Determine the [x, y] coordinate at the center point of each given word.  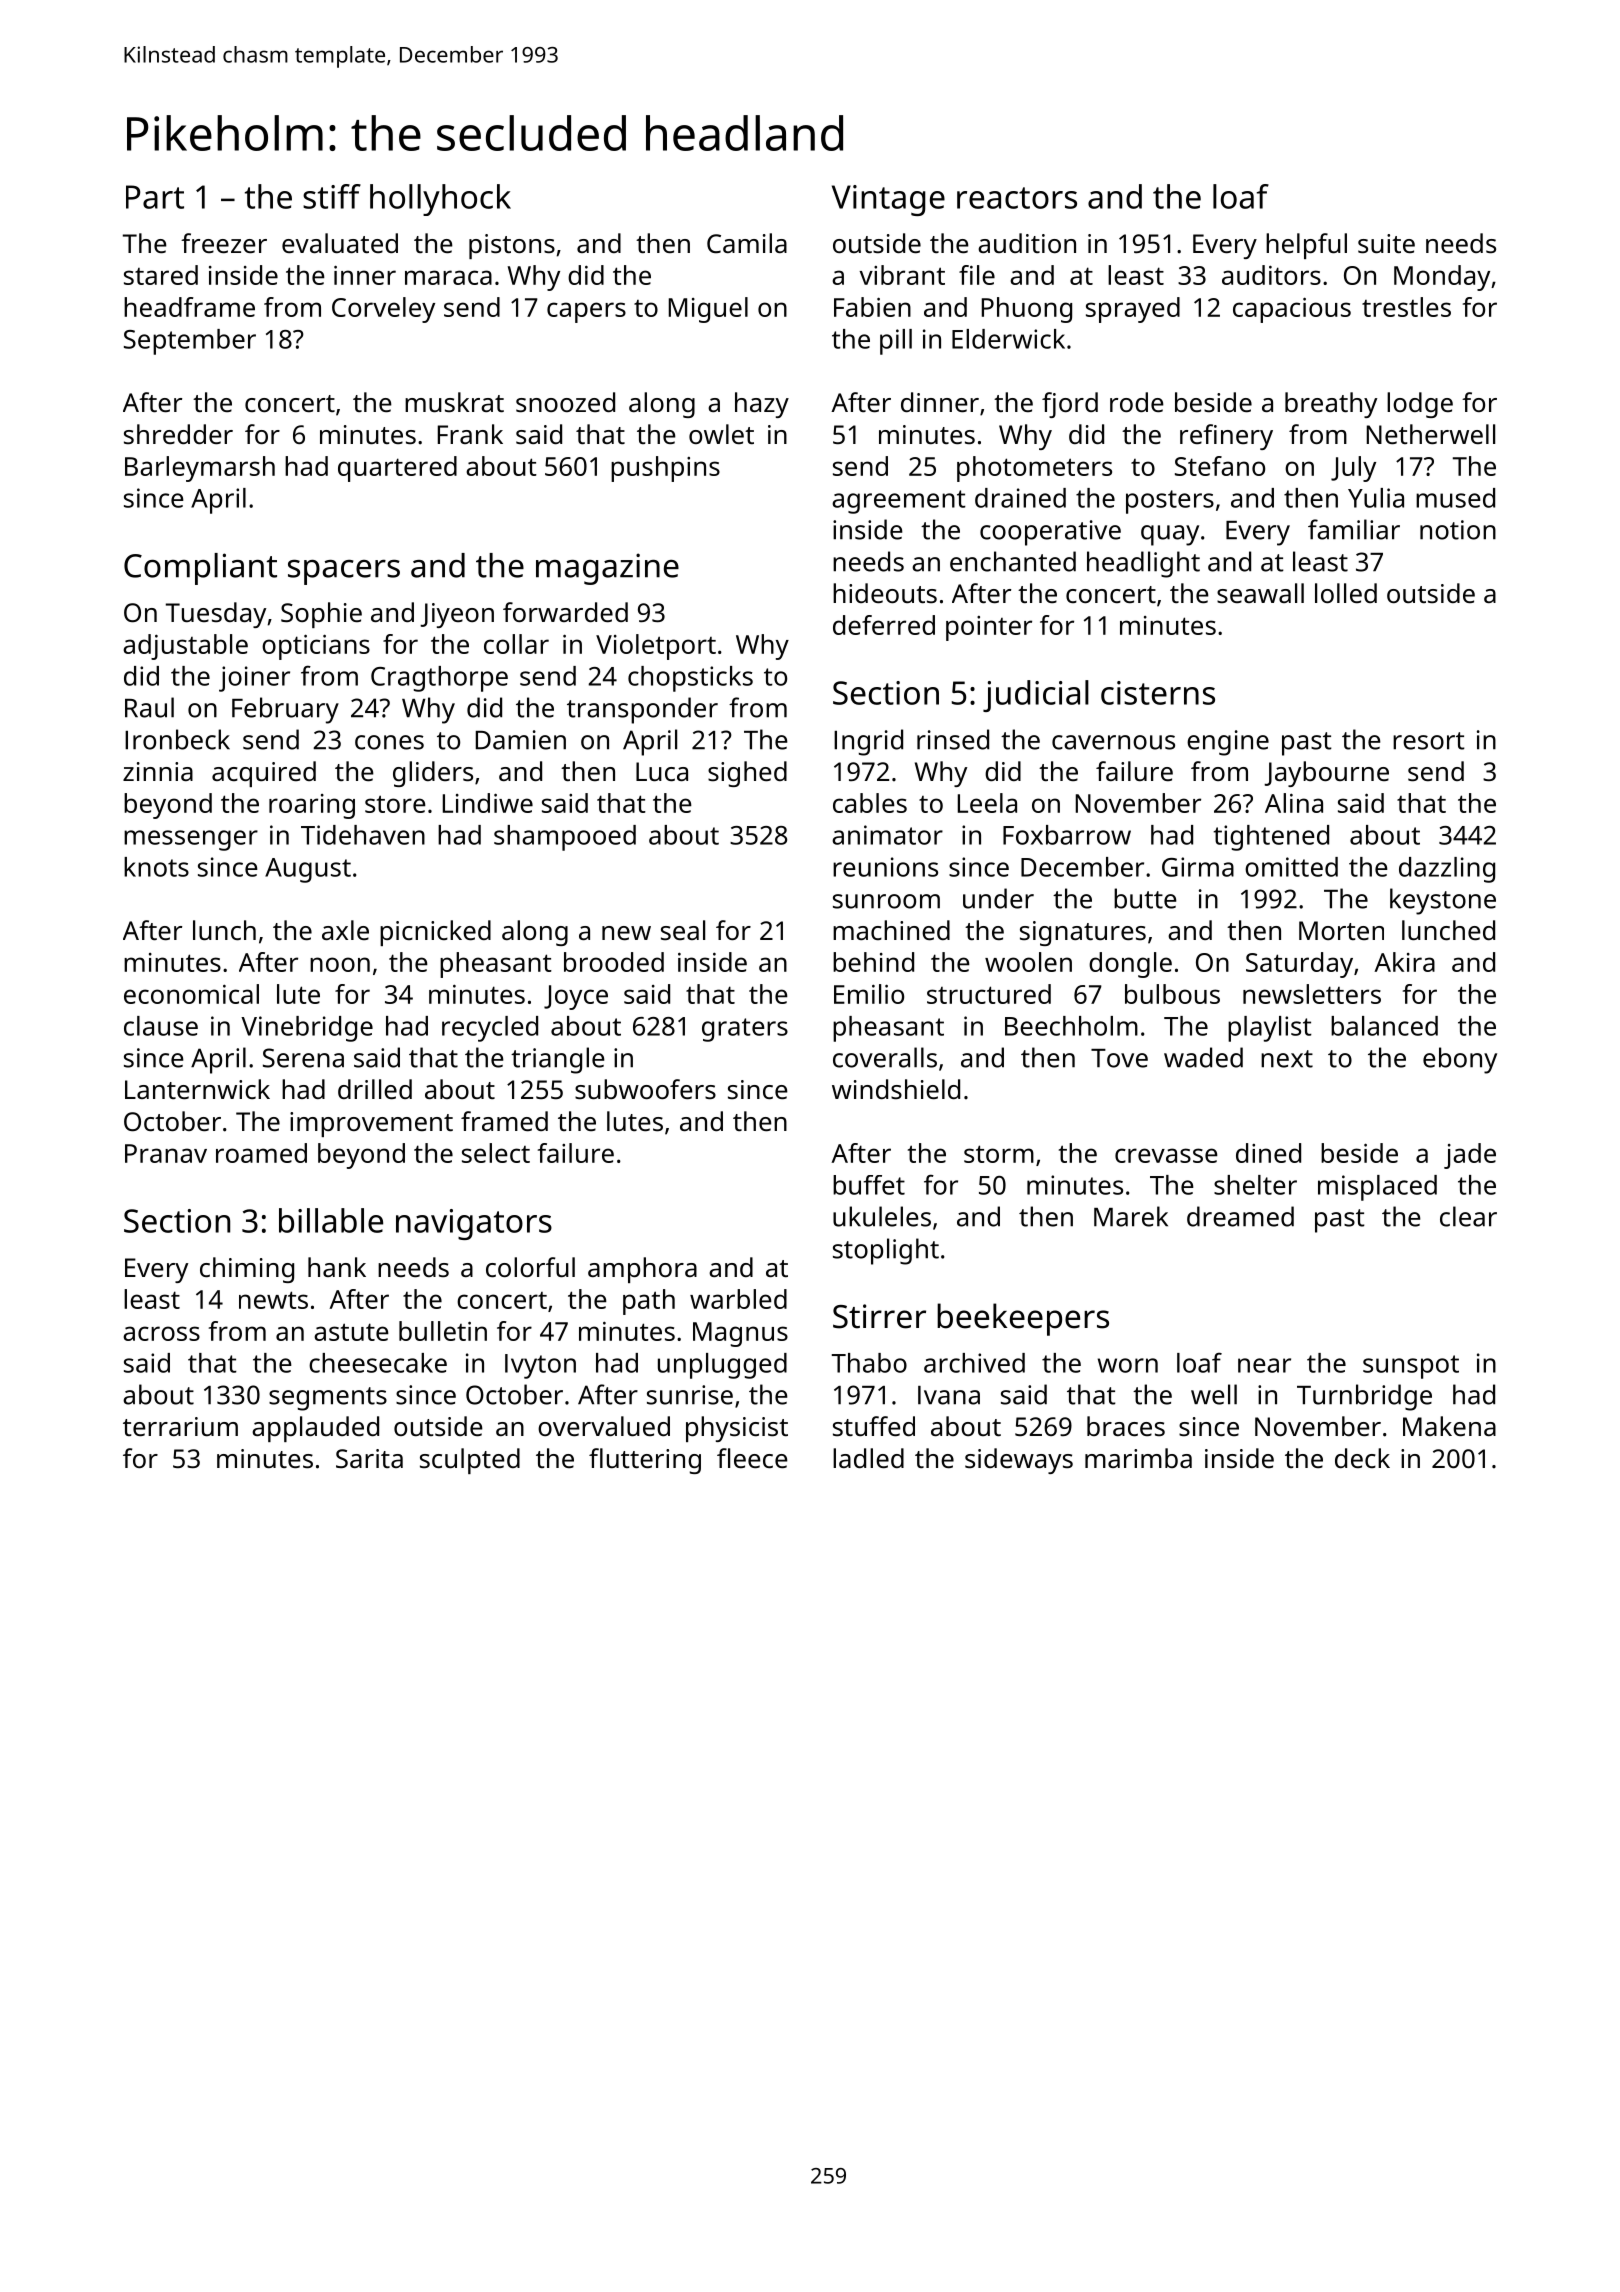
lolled [1346, 593]
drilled [375, 1089]
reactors [1017, 198]
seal [683, 930]
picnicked [435, 933]
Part [155, 197]
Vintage [888, 200]
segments [328, 1399]
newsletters [1312, 994]
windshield [896, 1089]
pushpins [665, 469]
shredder [178, 434]
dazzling [1447, 870]
